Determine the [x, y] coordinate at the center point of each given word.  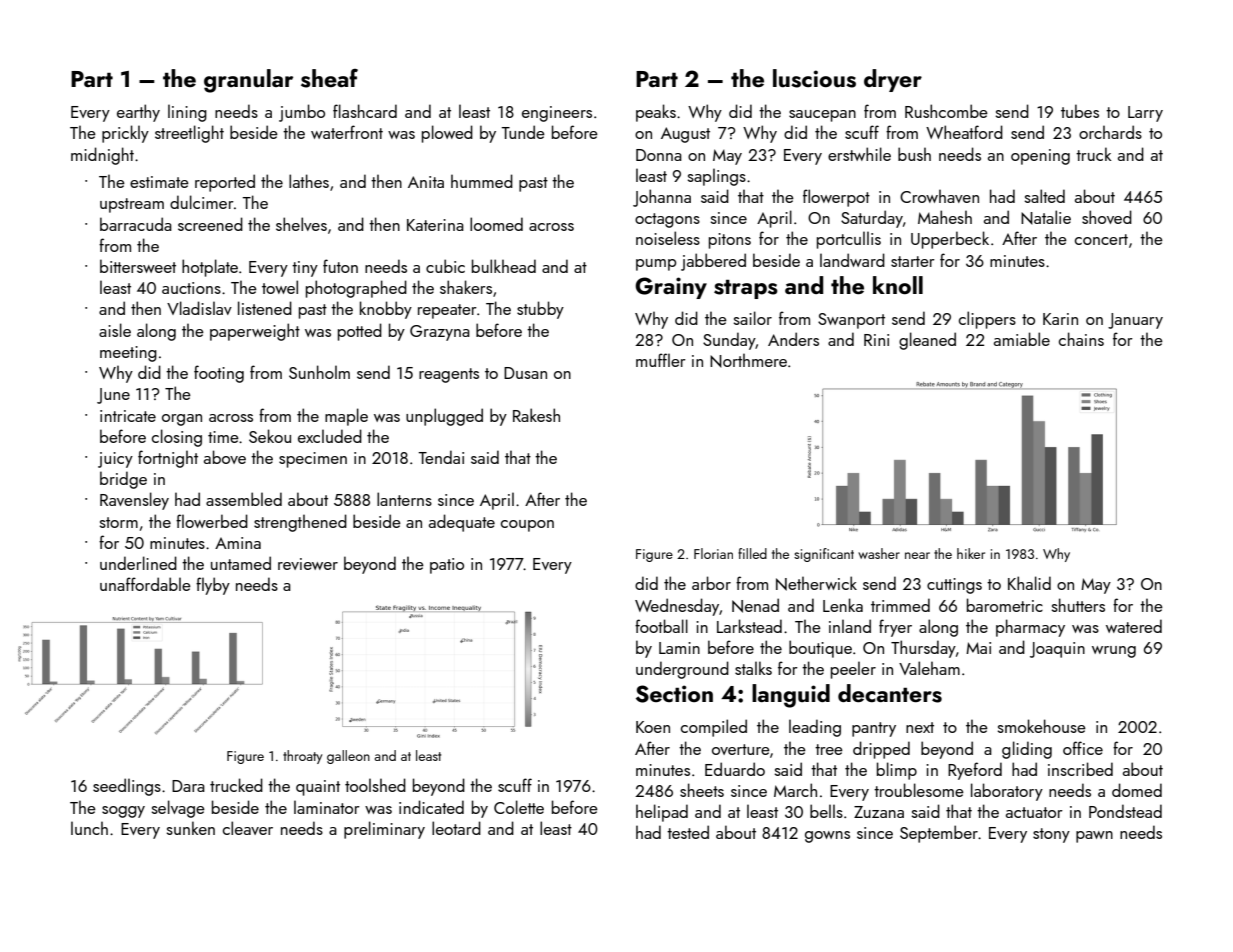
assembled [244, 499]
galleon [348, 757]
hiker [971, 553]
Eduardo [735, 769]
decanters [890, 693]
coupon [527, 526]
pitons [730, 241]
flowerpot [836, 198]
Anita [426, 182]
